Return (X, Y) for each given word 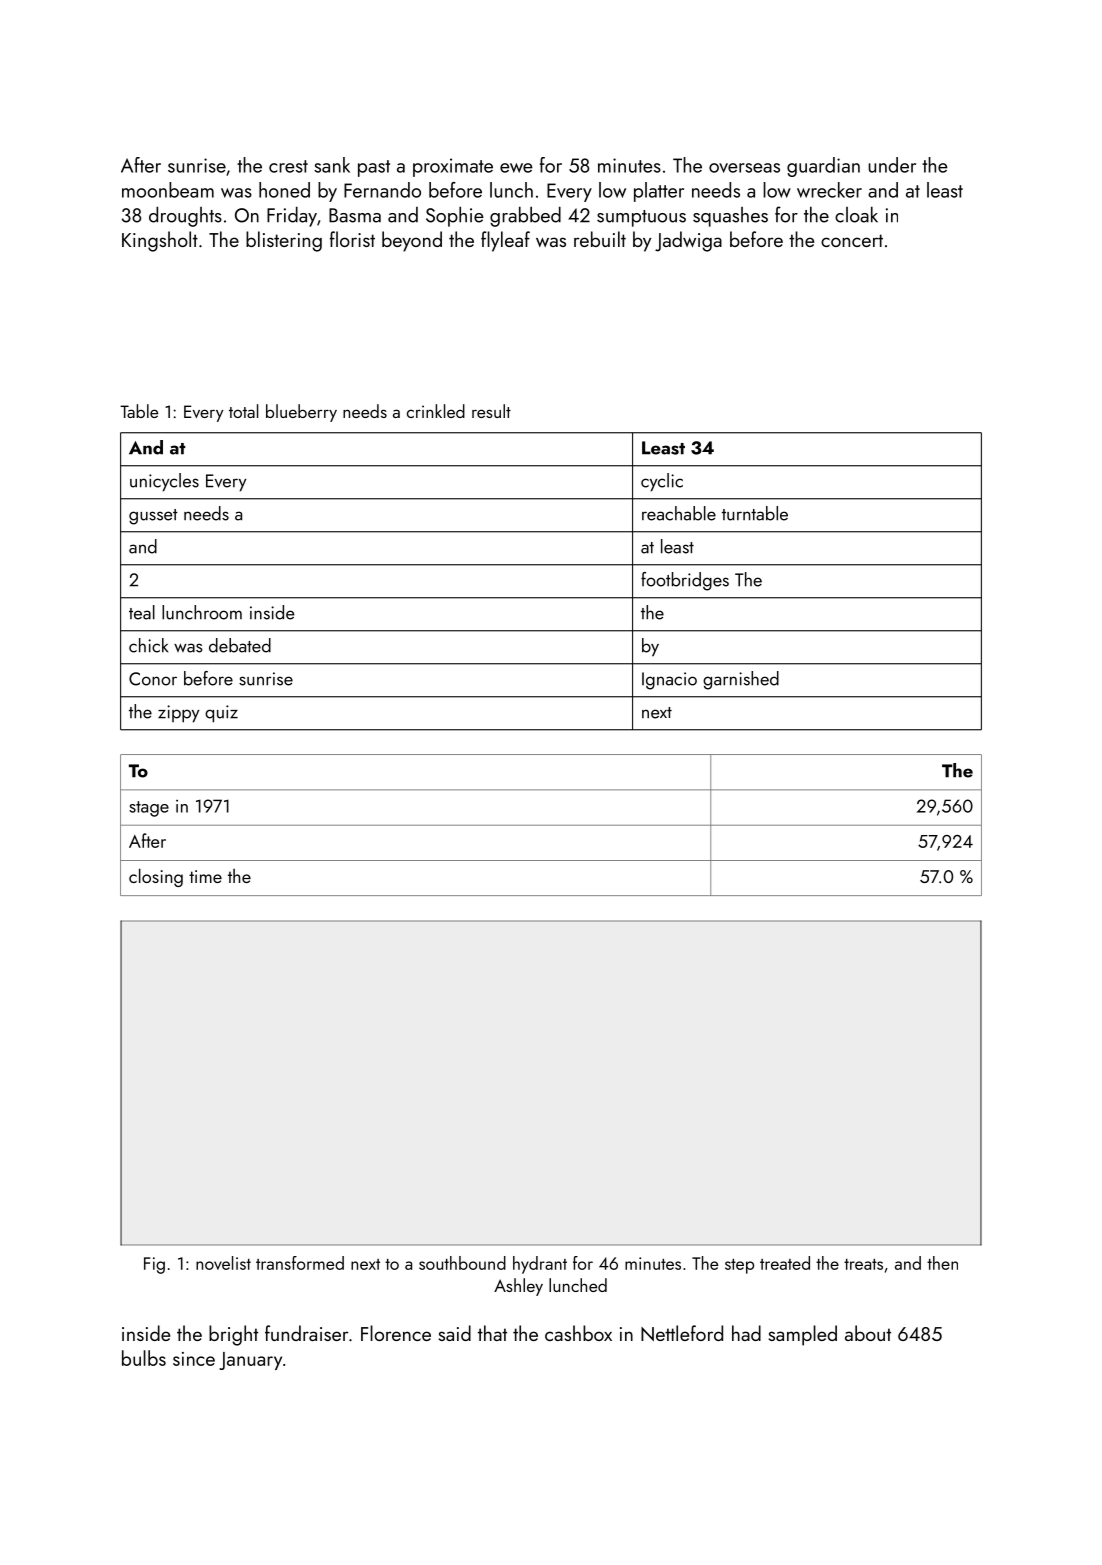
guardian (823, 167)
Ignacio (669, 681)
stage (149, 809)
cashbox (578, 1333)
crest (288, 166)
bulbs (144, 1358)
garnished (741, 680)
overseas (744, 168)
